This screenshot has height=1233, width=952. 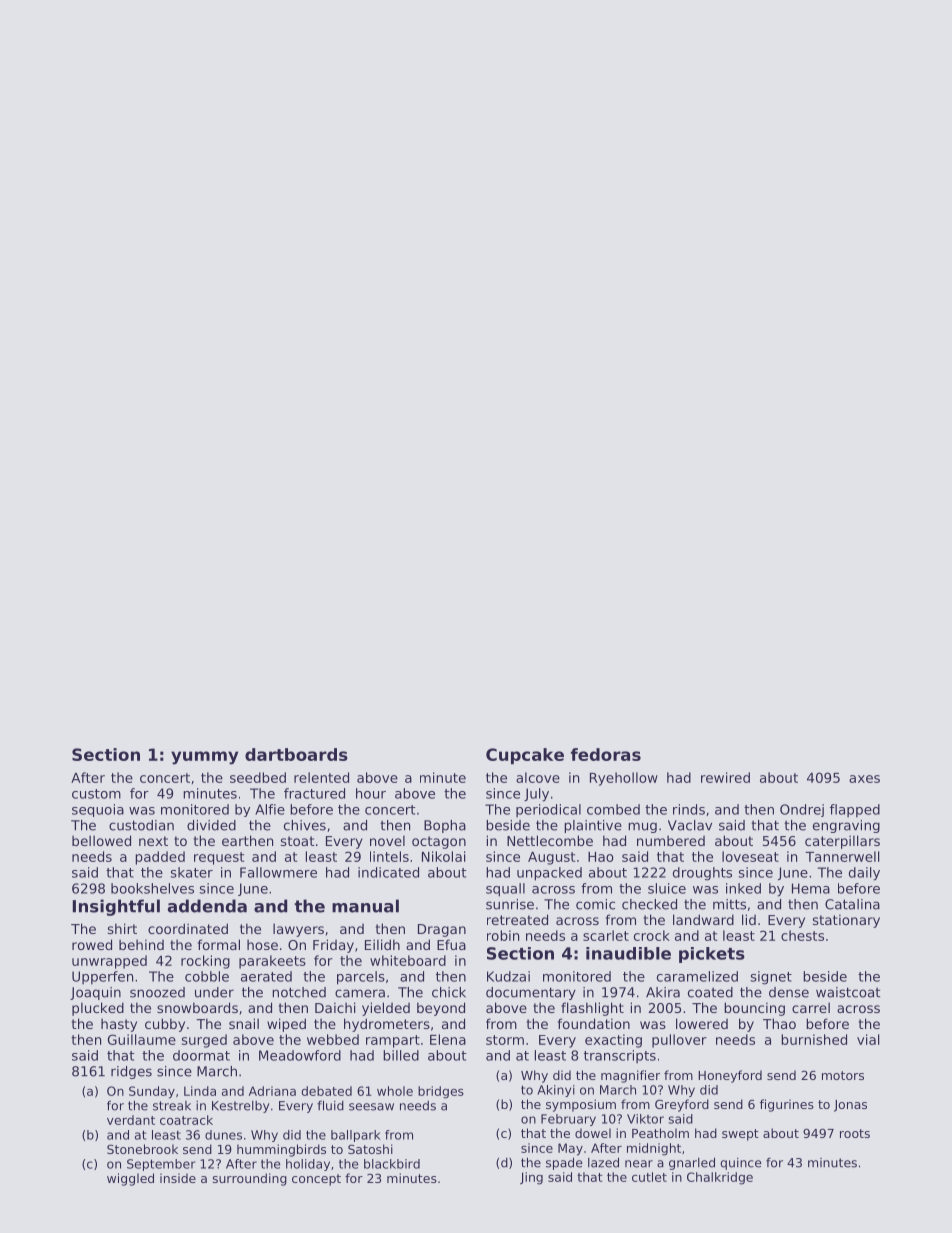 I want to click on Akinyi, so click(x=556, y=1091).
